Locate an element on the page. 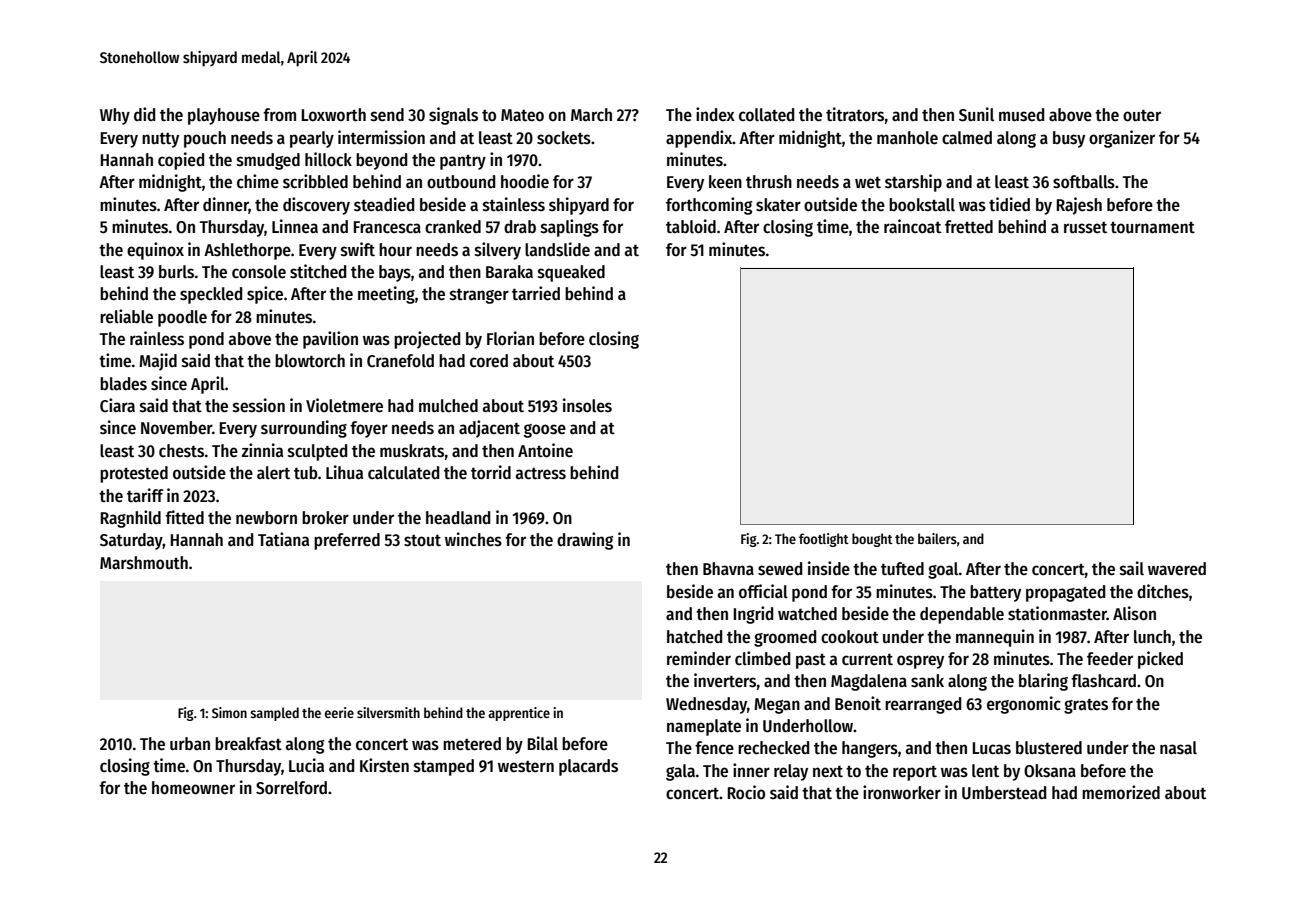 This image has height=924, width=1308. Florian is located at coordinates (510, 338).
